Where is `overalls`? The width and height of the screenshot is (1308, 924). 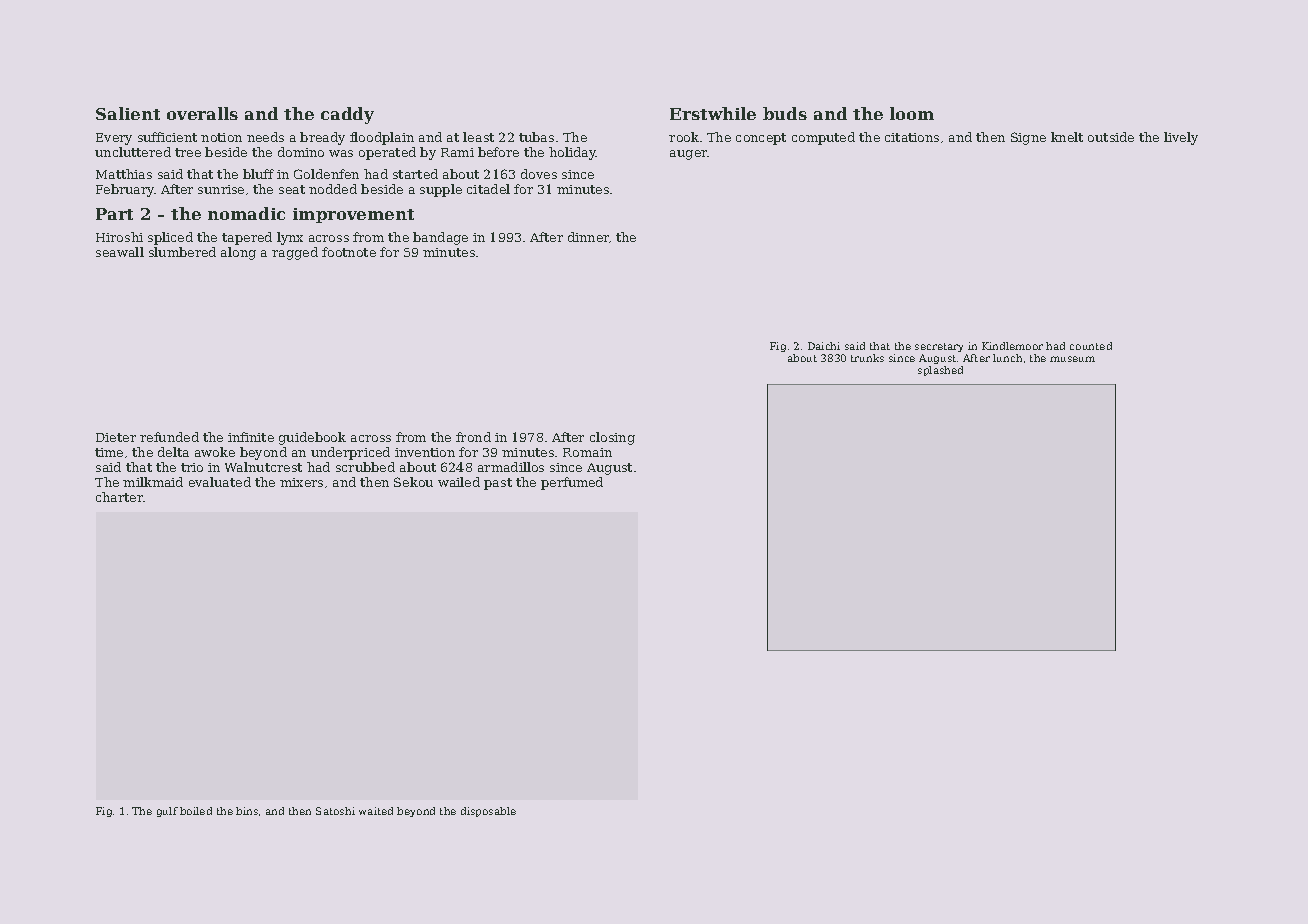
overalls is located at coordinates (202, 113).
